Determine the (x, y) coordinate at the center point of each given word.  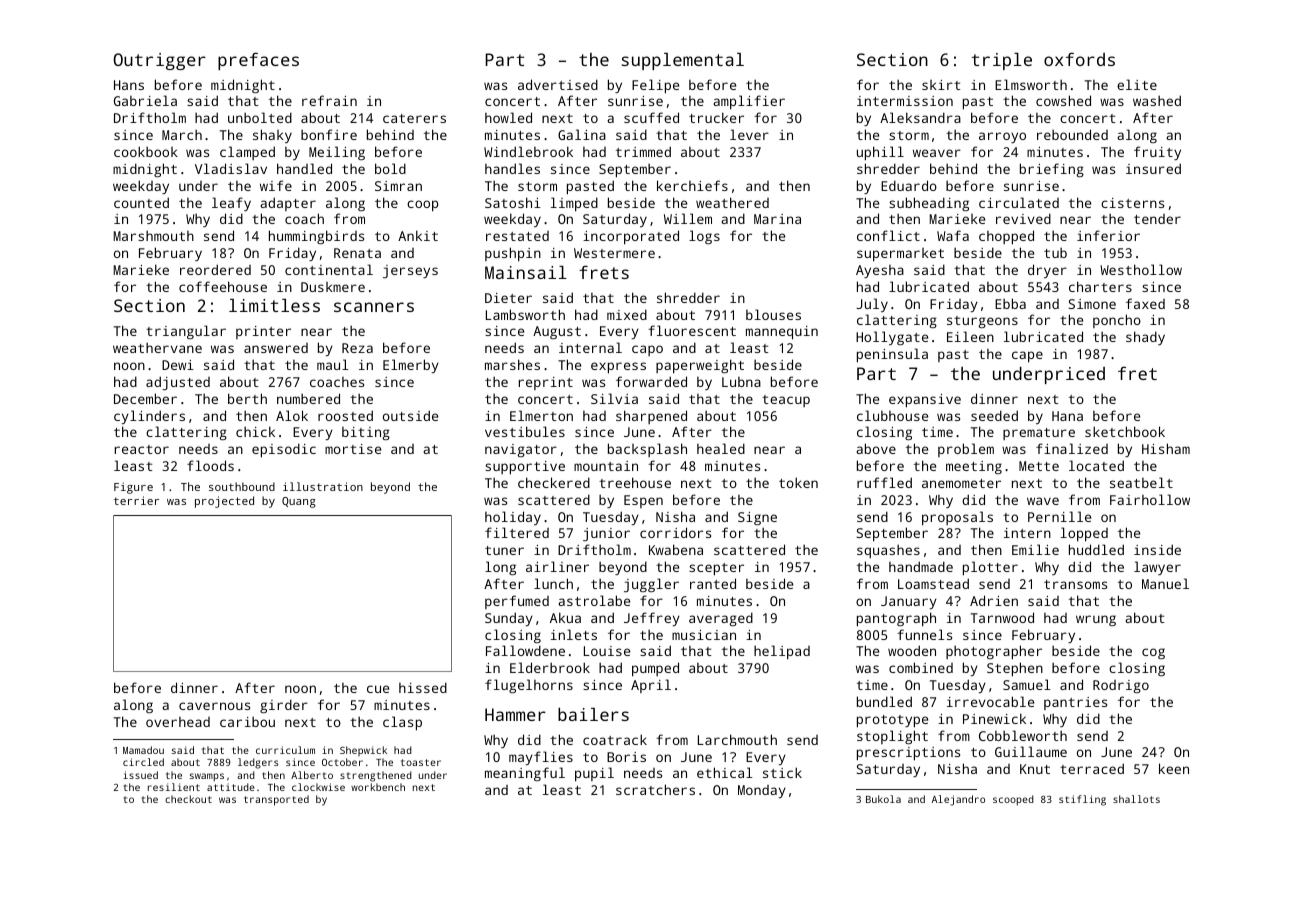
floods (210, 465)
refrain (329, 100)
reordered (215, 269)
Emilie (1035, 549)
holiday (513, 518)
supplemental (683, 61)
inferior (1108, 235)
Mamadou (143, 750)
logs (704, 237)
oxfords (1079, 59)
